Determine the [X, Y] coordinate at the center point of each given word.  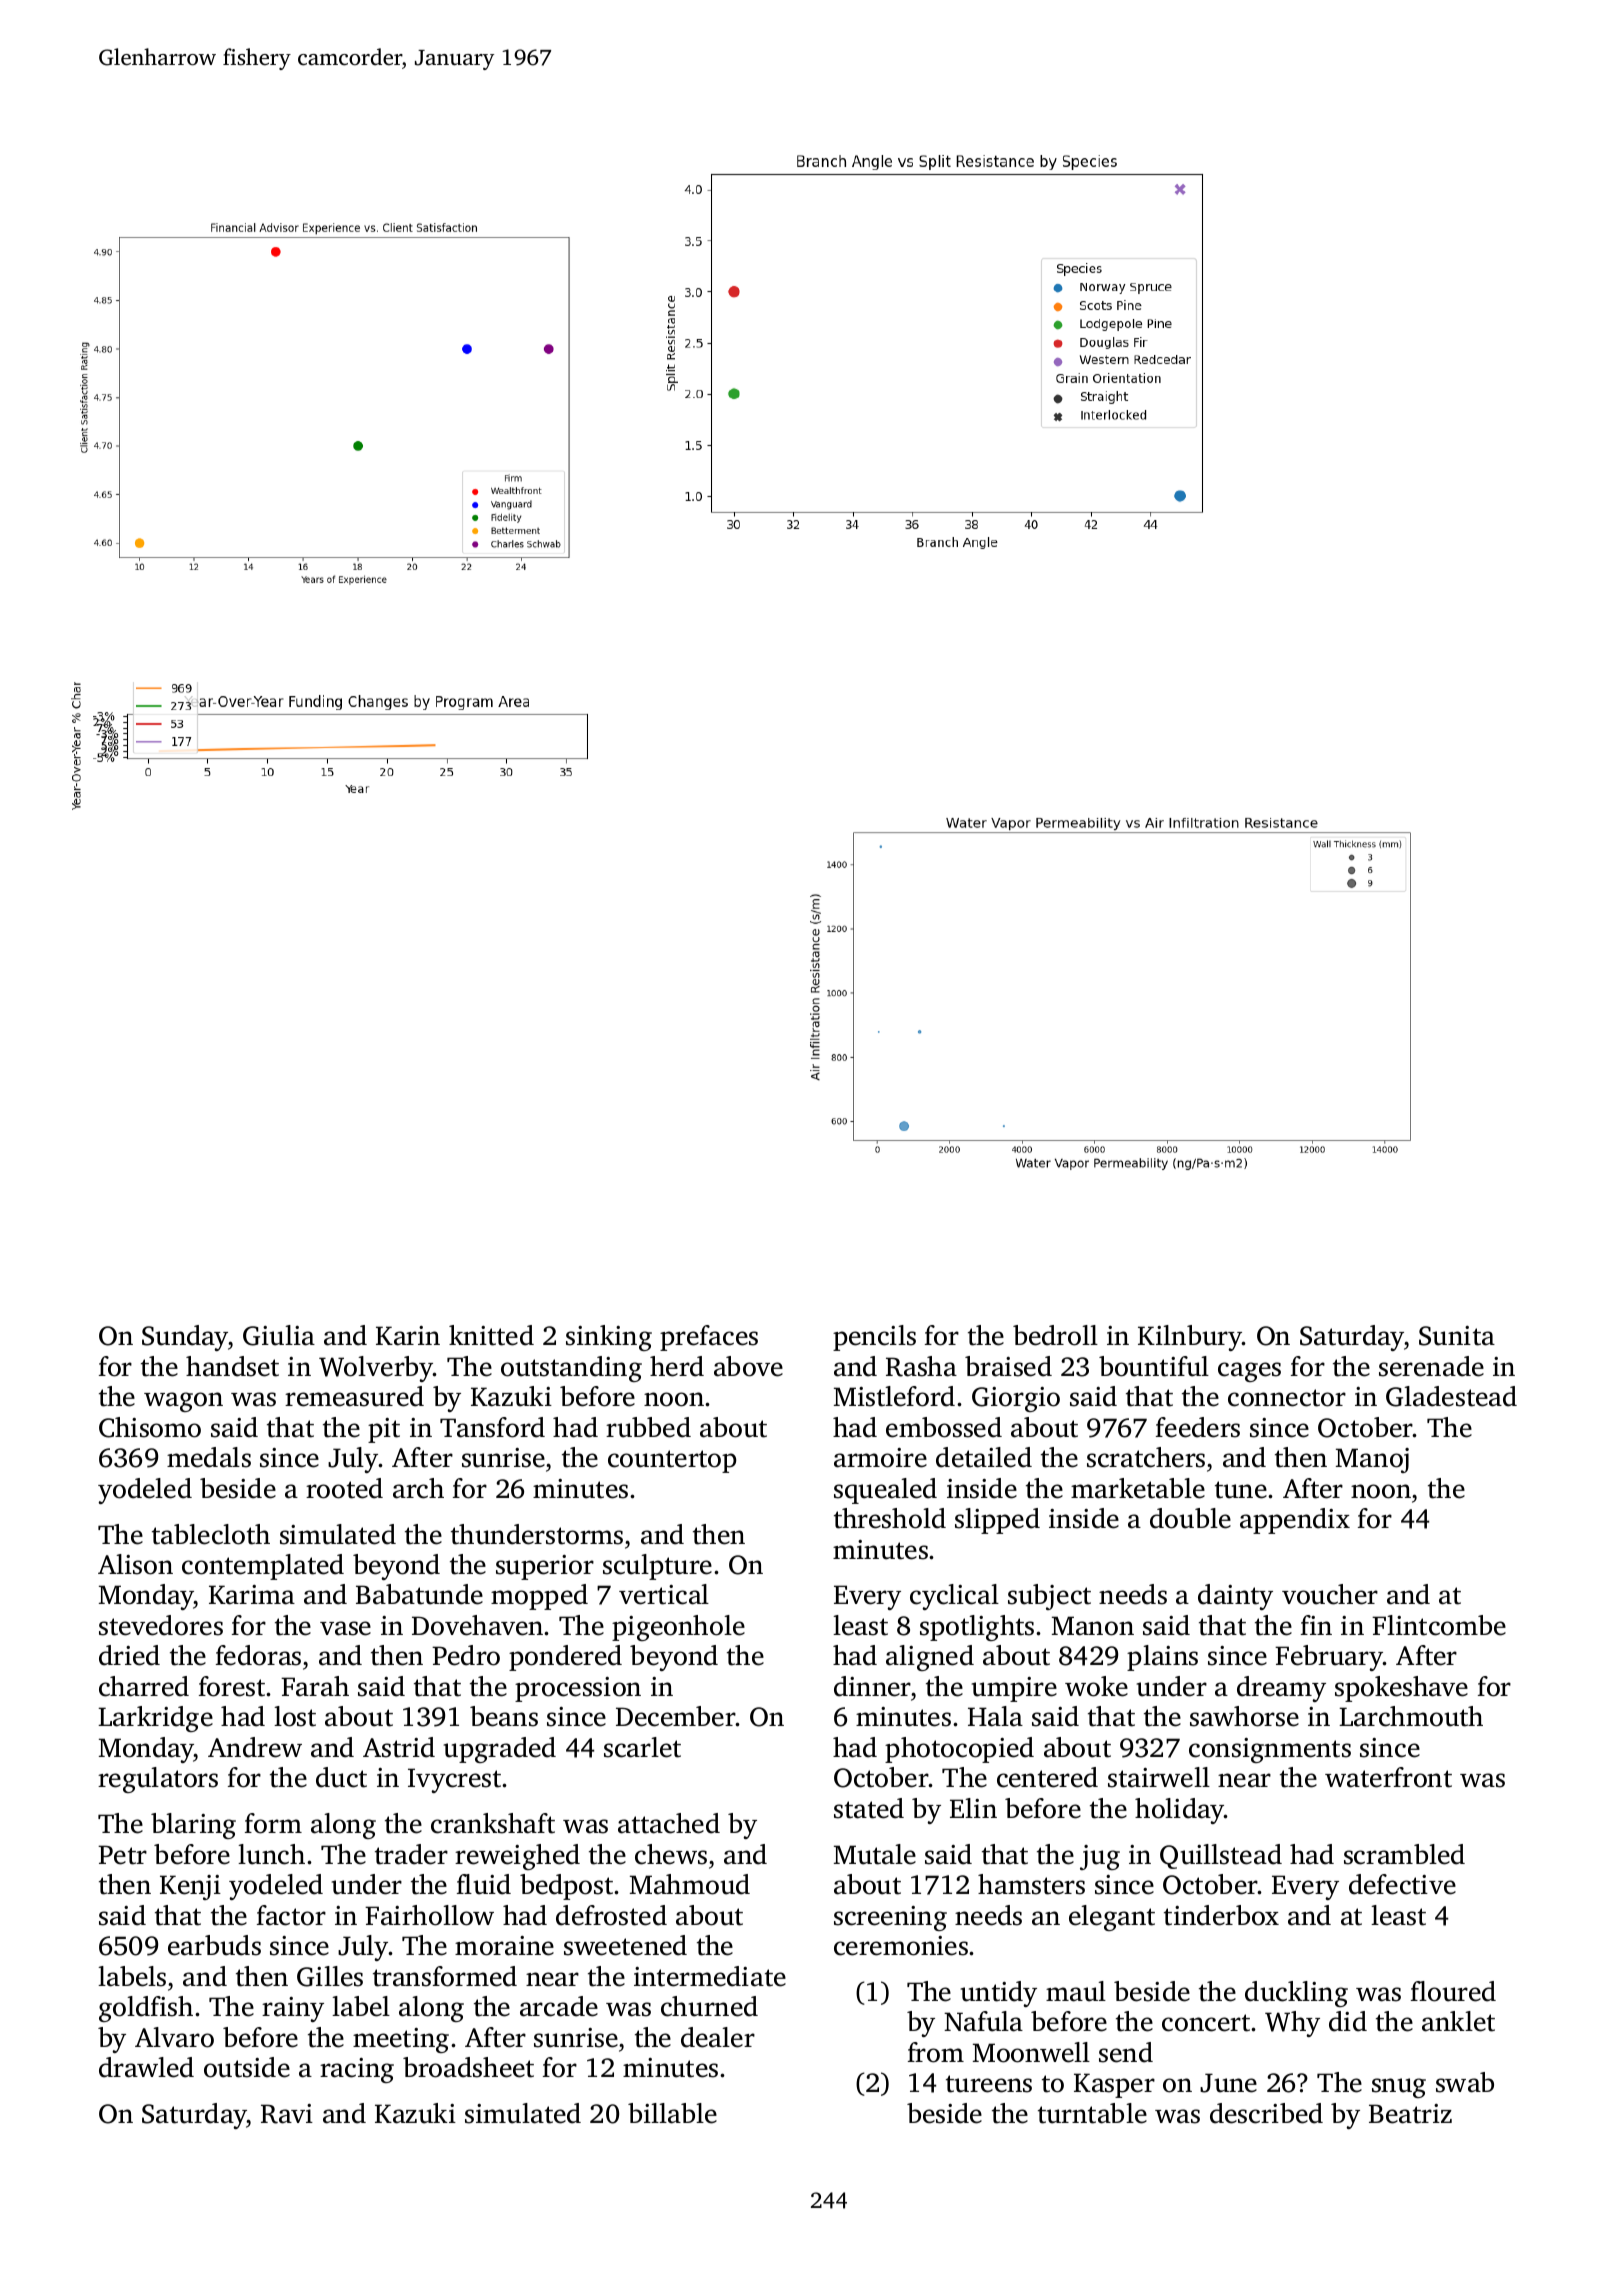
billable [672, 2113]
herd [677, 1366]
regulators [158, 1780]
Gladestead [1451, 1396]
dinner [872, 1686]
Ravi [287, 2114]
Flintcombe [1439, 1625]
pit [384, 1430]
